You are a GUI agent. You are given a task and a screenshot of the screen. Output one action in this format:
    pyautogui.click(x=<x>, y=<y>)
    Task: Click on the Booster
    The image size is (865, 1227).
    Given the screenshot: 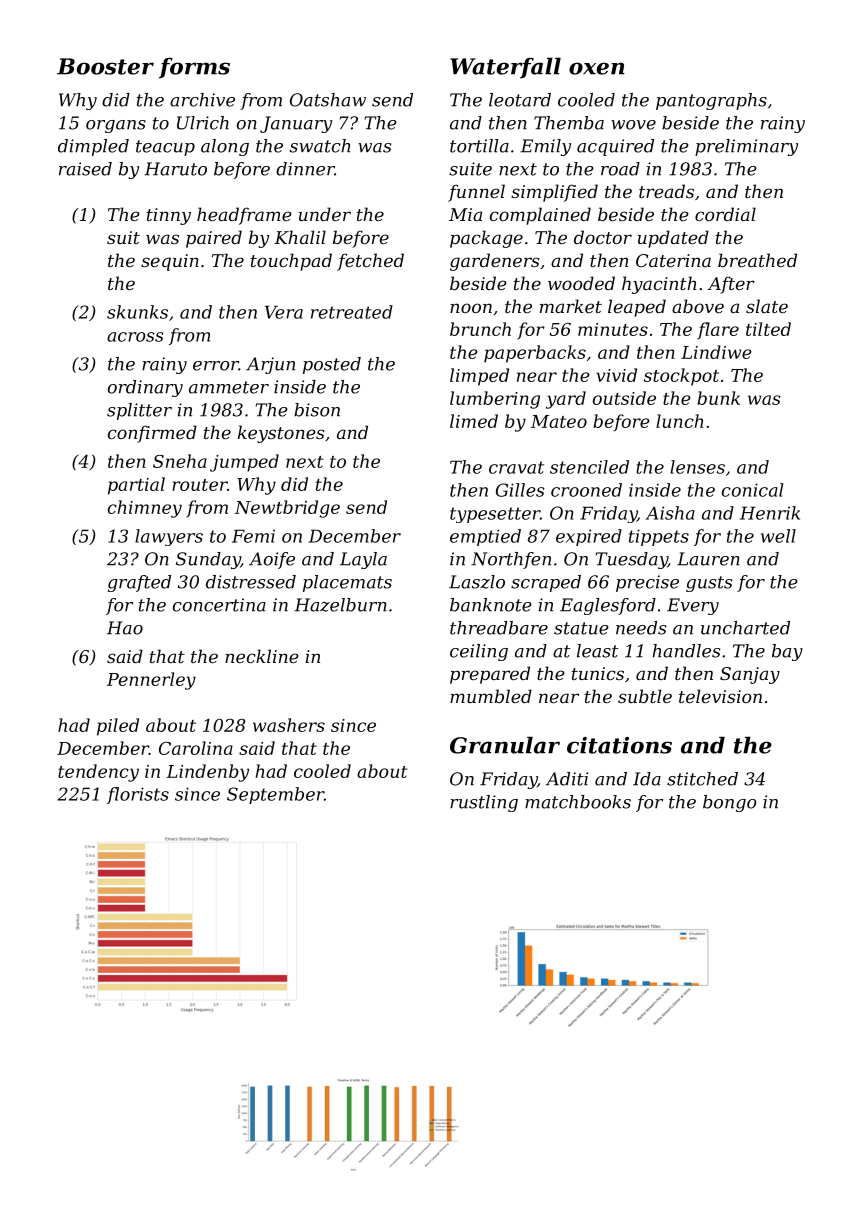 What is the action you would take?
    pyautogui.click(x=105, y=66)
